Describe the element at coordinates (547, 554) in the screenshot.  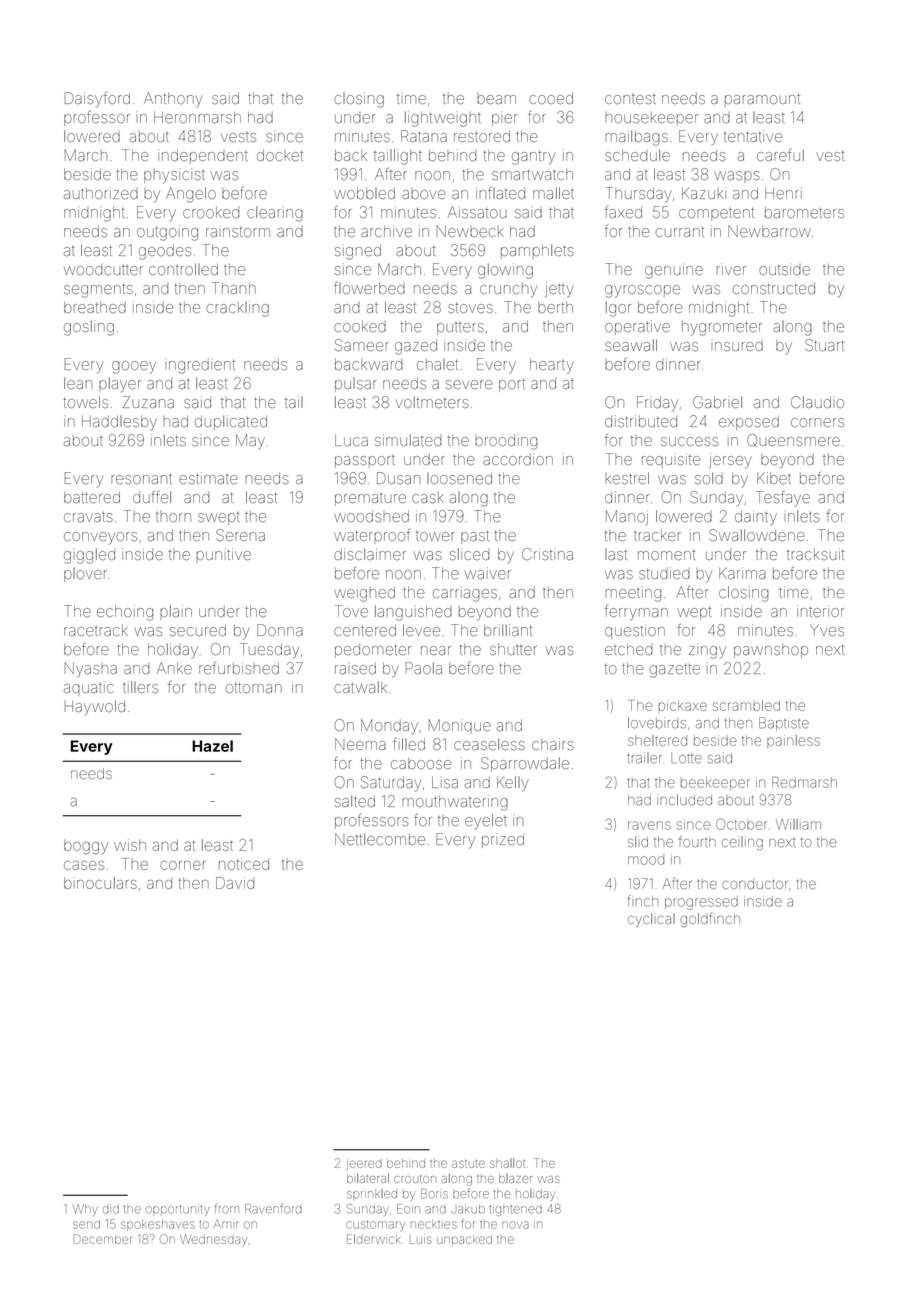
I see `Cristina` at that location.
